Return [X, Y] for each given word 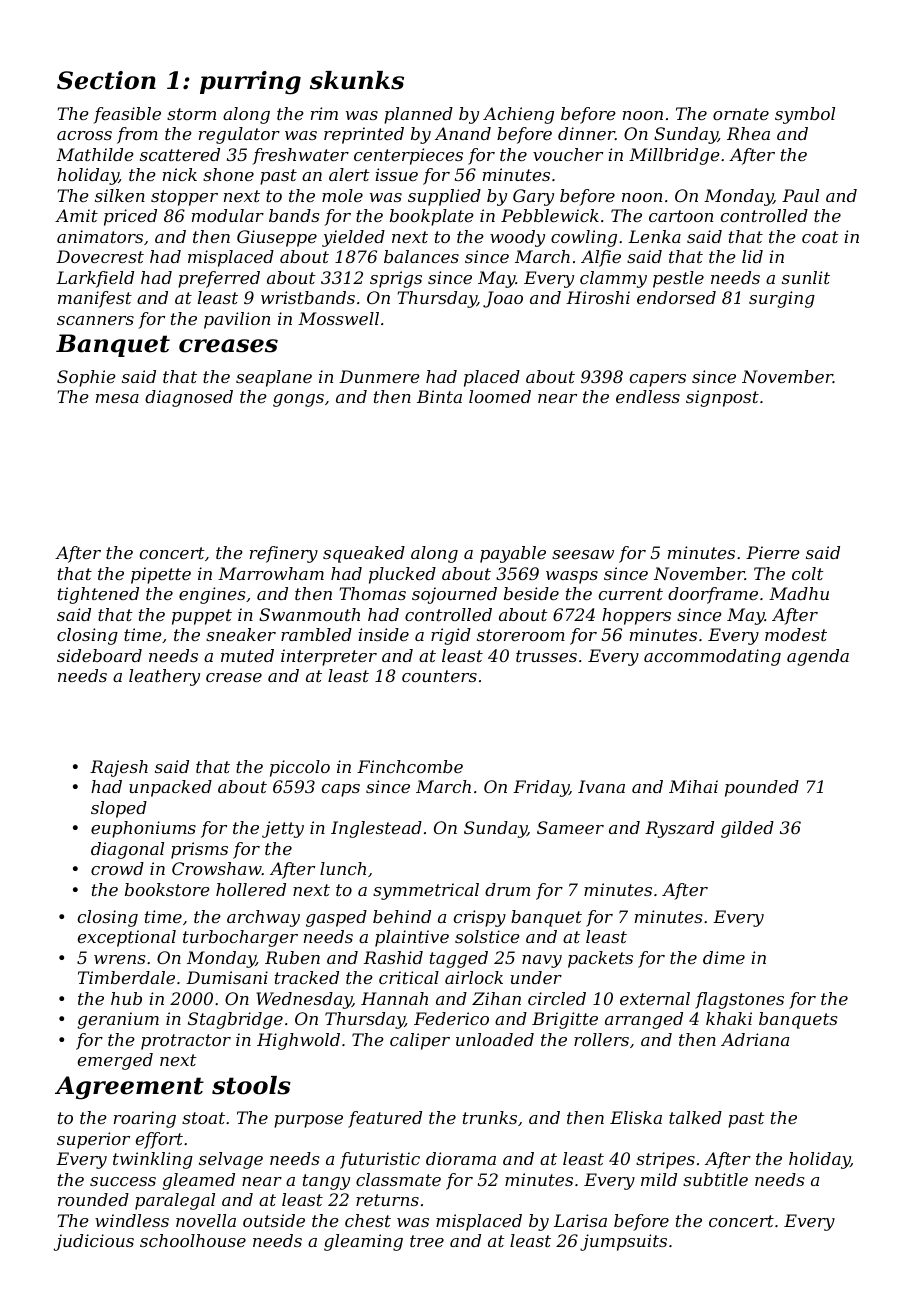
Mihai [693, 786]
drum [507, 889]
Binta [439, 396]
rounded [93, 1199]
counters [439, 676]
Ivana [601, 786]
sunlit [806, 277]
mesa [117, 398]
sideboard [99, 655]
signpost [722, 398]
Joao [503, 299]
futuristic [380, 1160]
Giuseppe [277, 238]
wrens [119, 959]
